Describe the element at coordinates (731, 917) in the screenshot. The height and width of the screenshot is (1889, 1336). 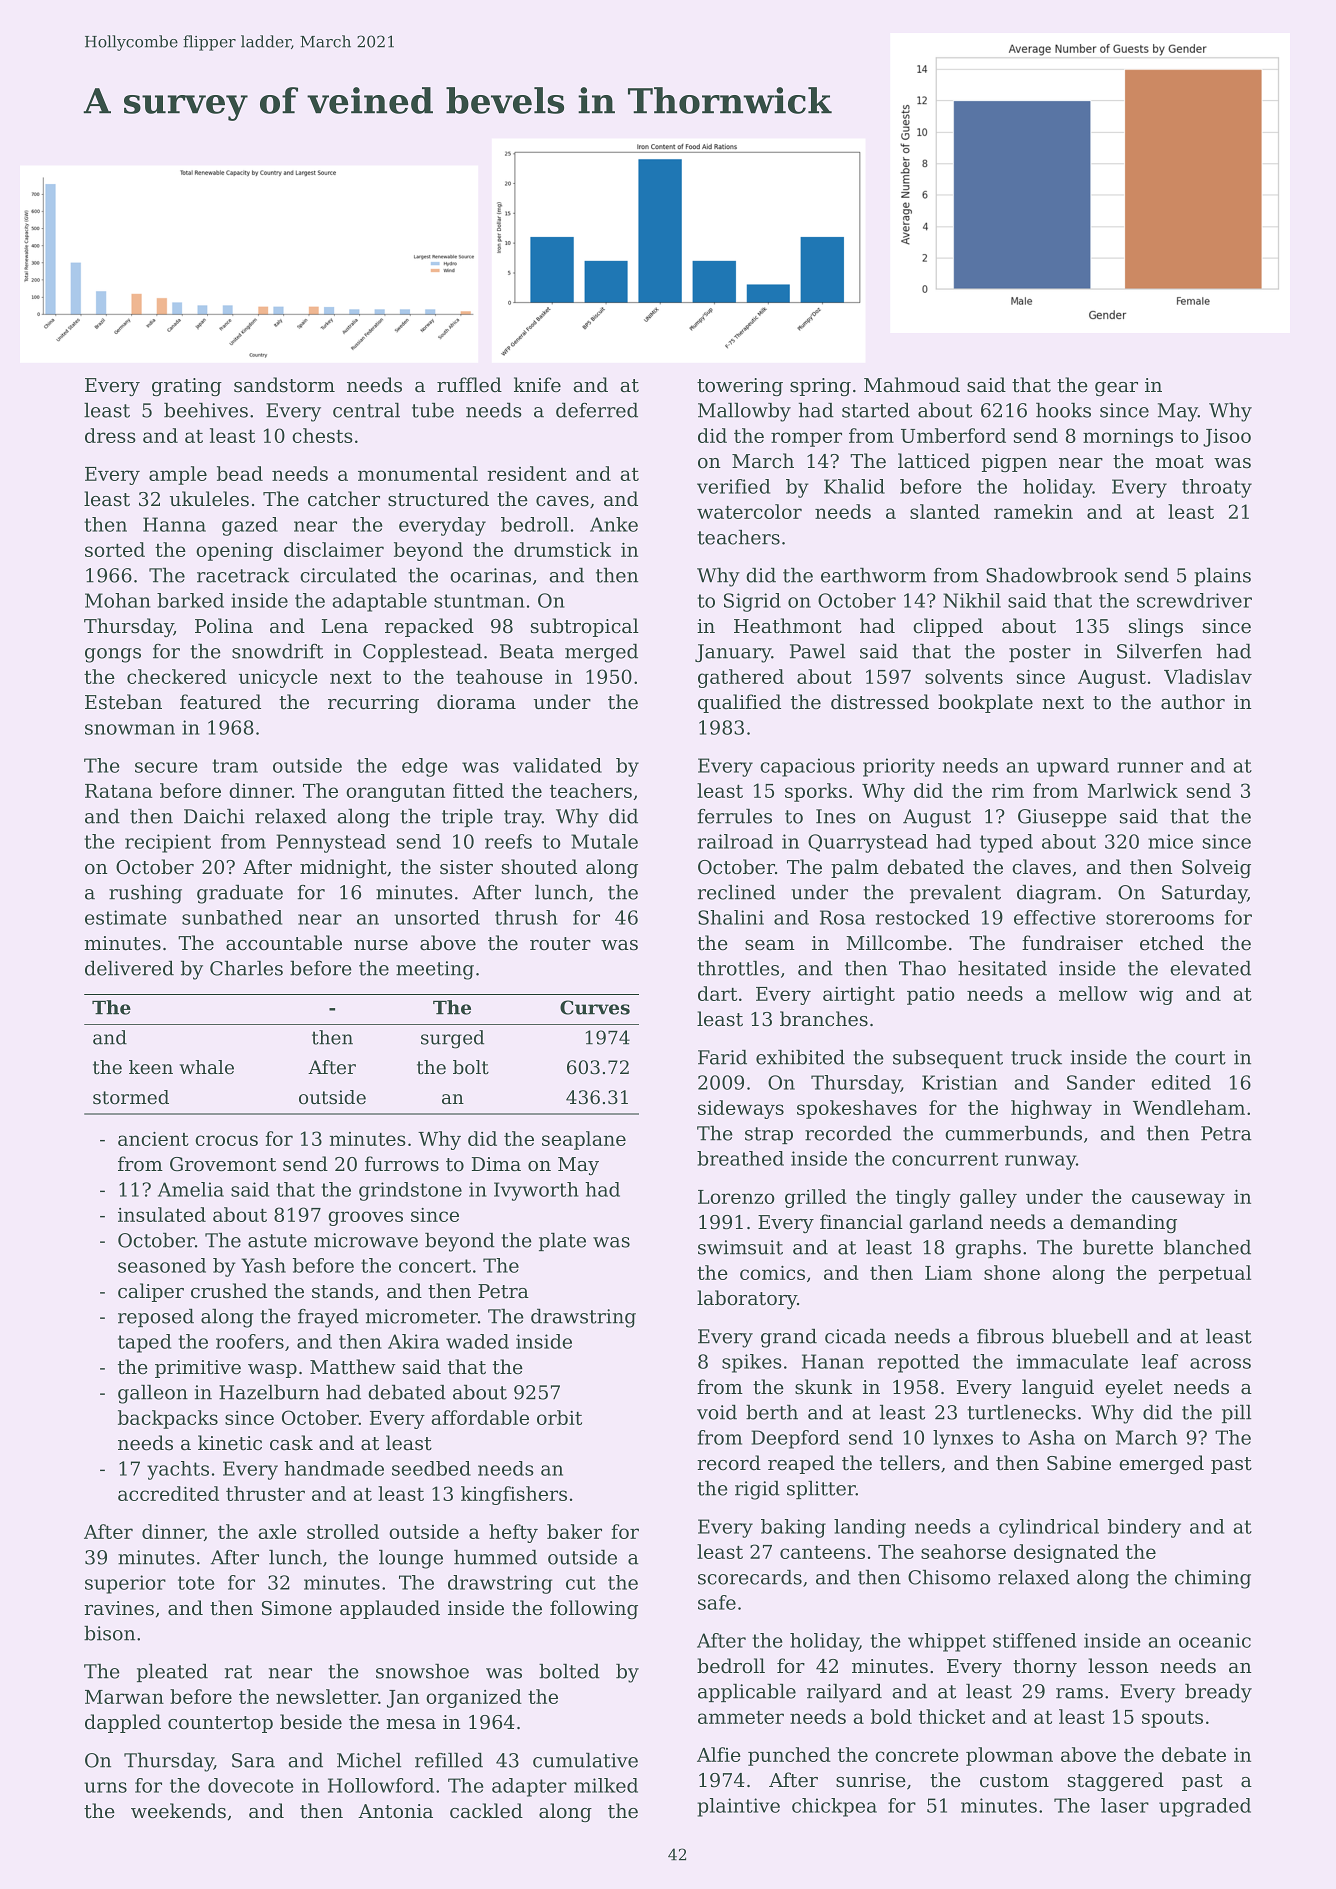
I see `Shalini` at that location.
